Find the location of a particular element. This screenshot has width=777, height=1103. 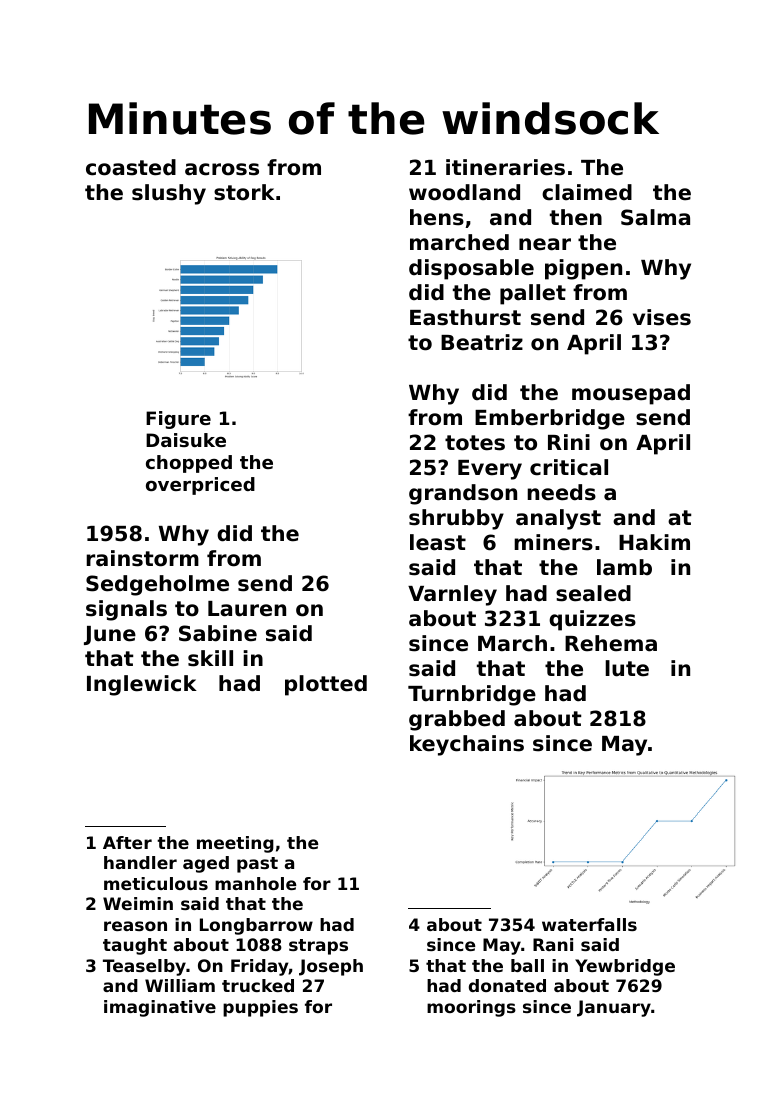

Sedgeholme is located at coordinates (157, 585).
